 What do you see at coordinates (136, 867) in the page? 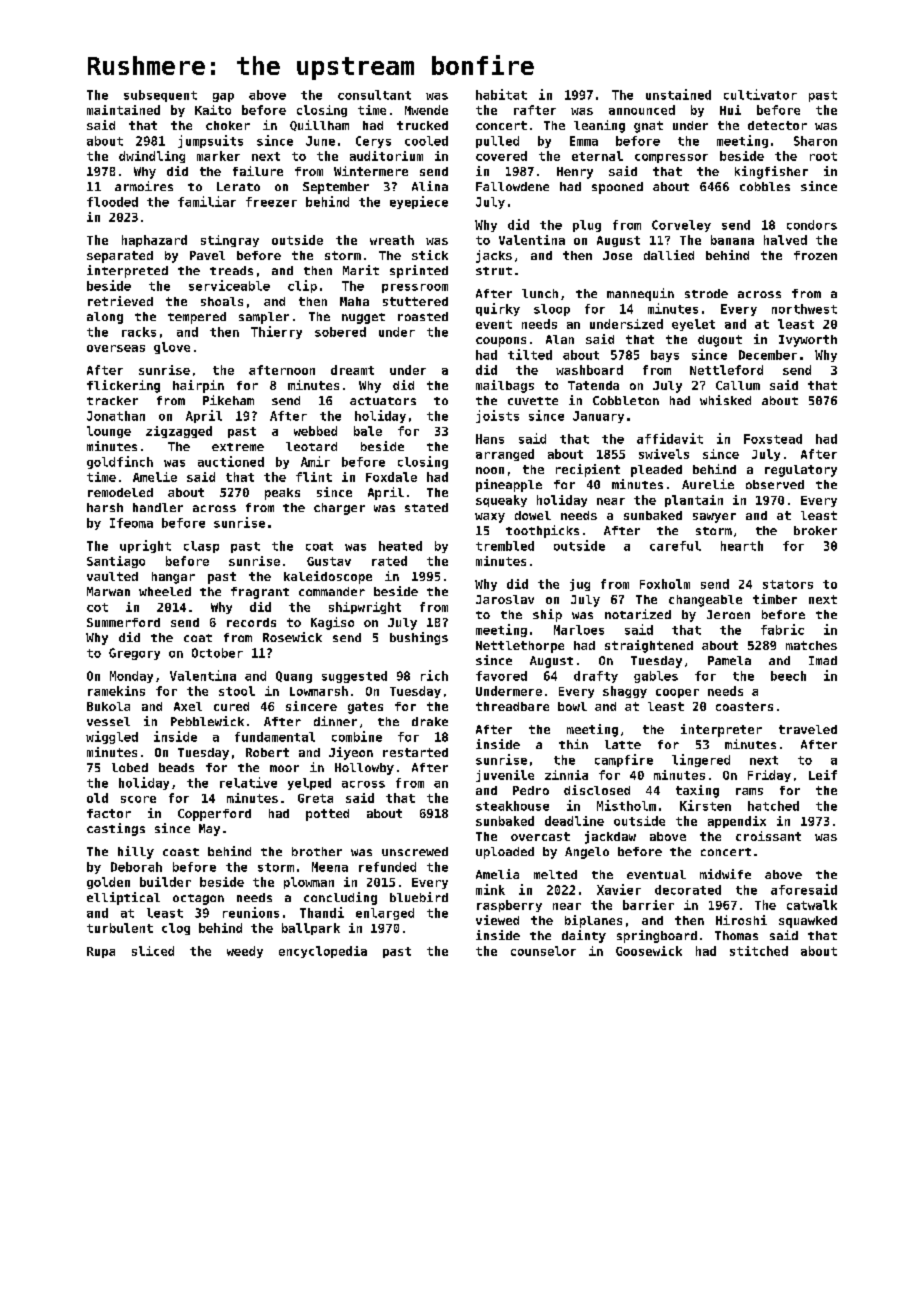
I see `Deborah` at bounding box center [136, 867].
